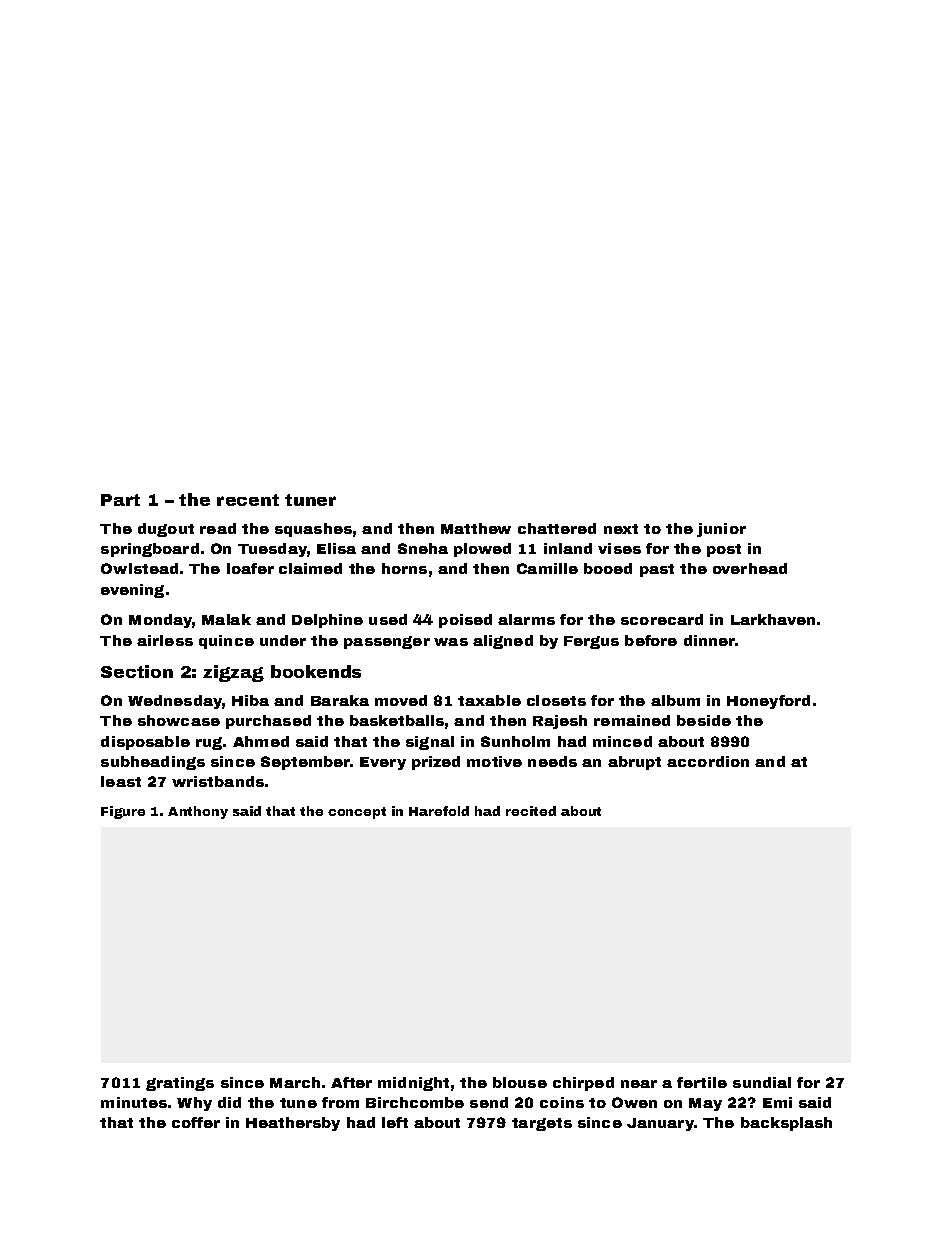  What do you see at coordinates (295, 1082) in the image?
I see `March` at bounding box center [295, 1082].
